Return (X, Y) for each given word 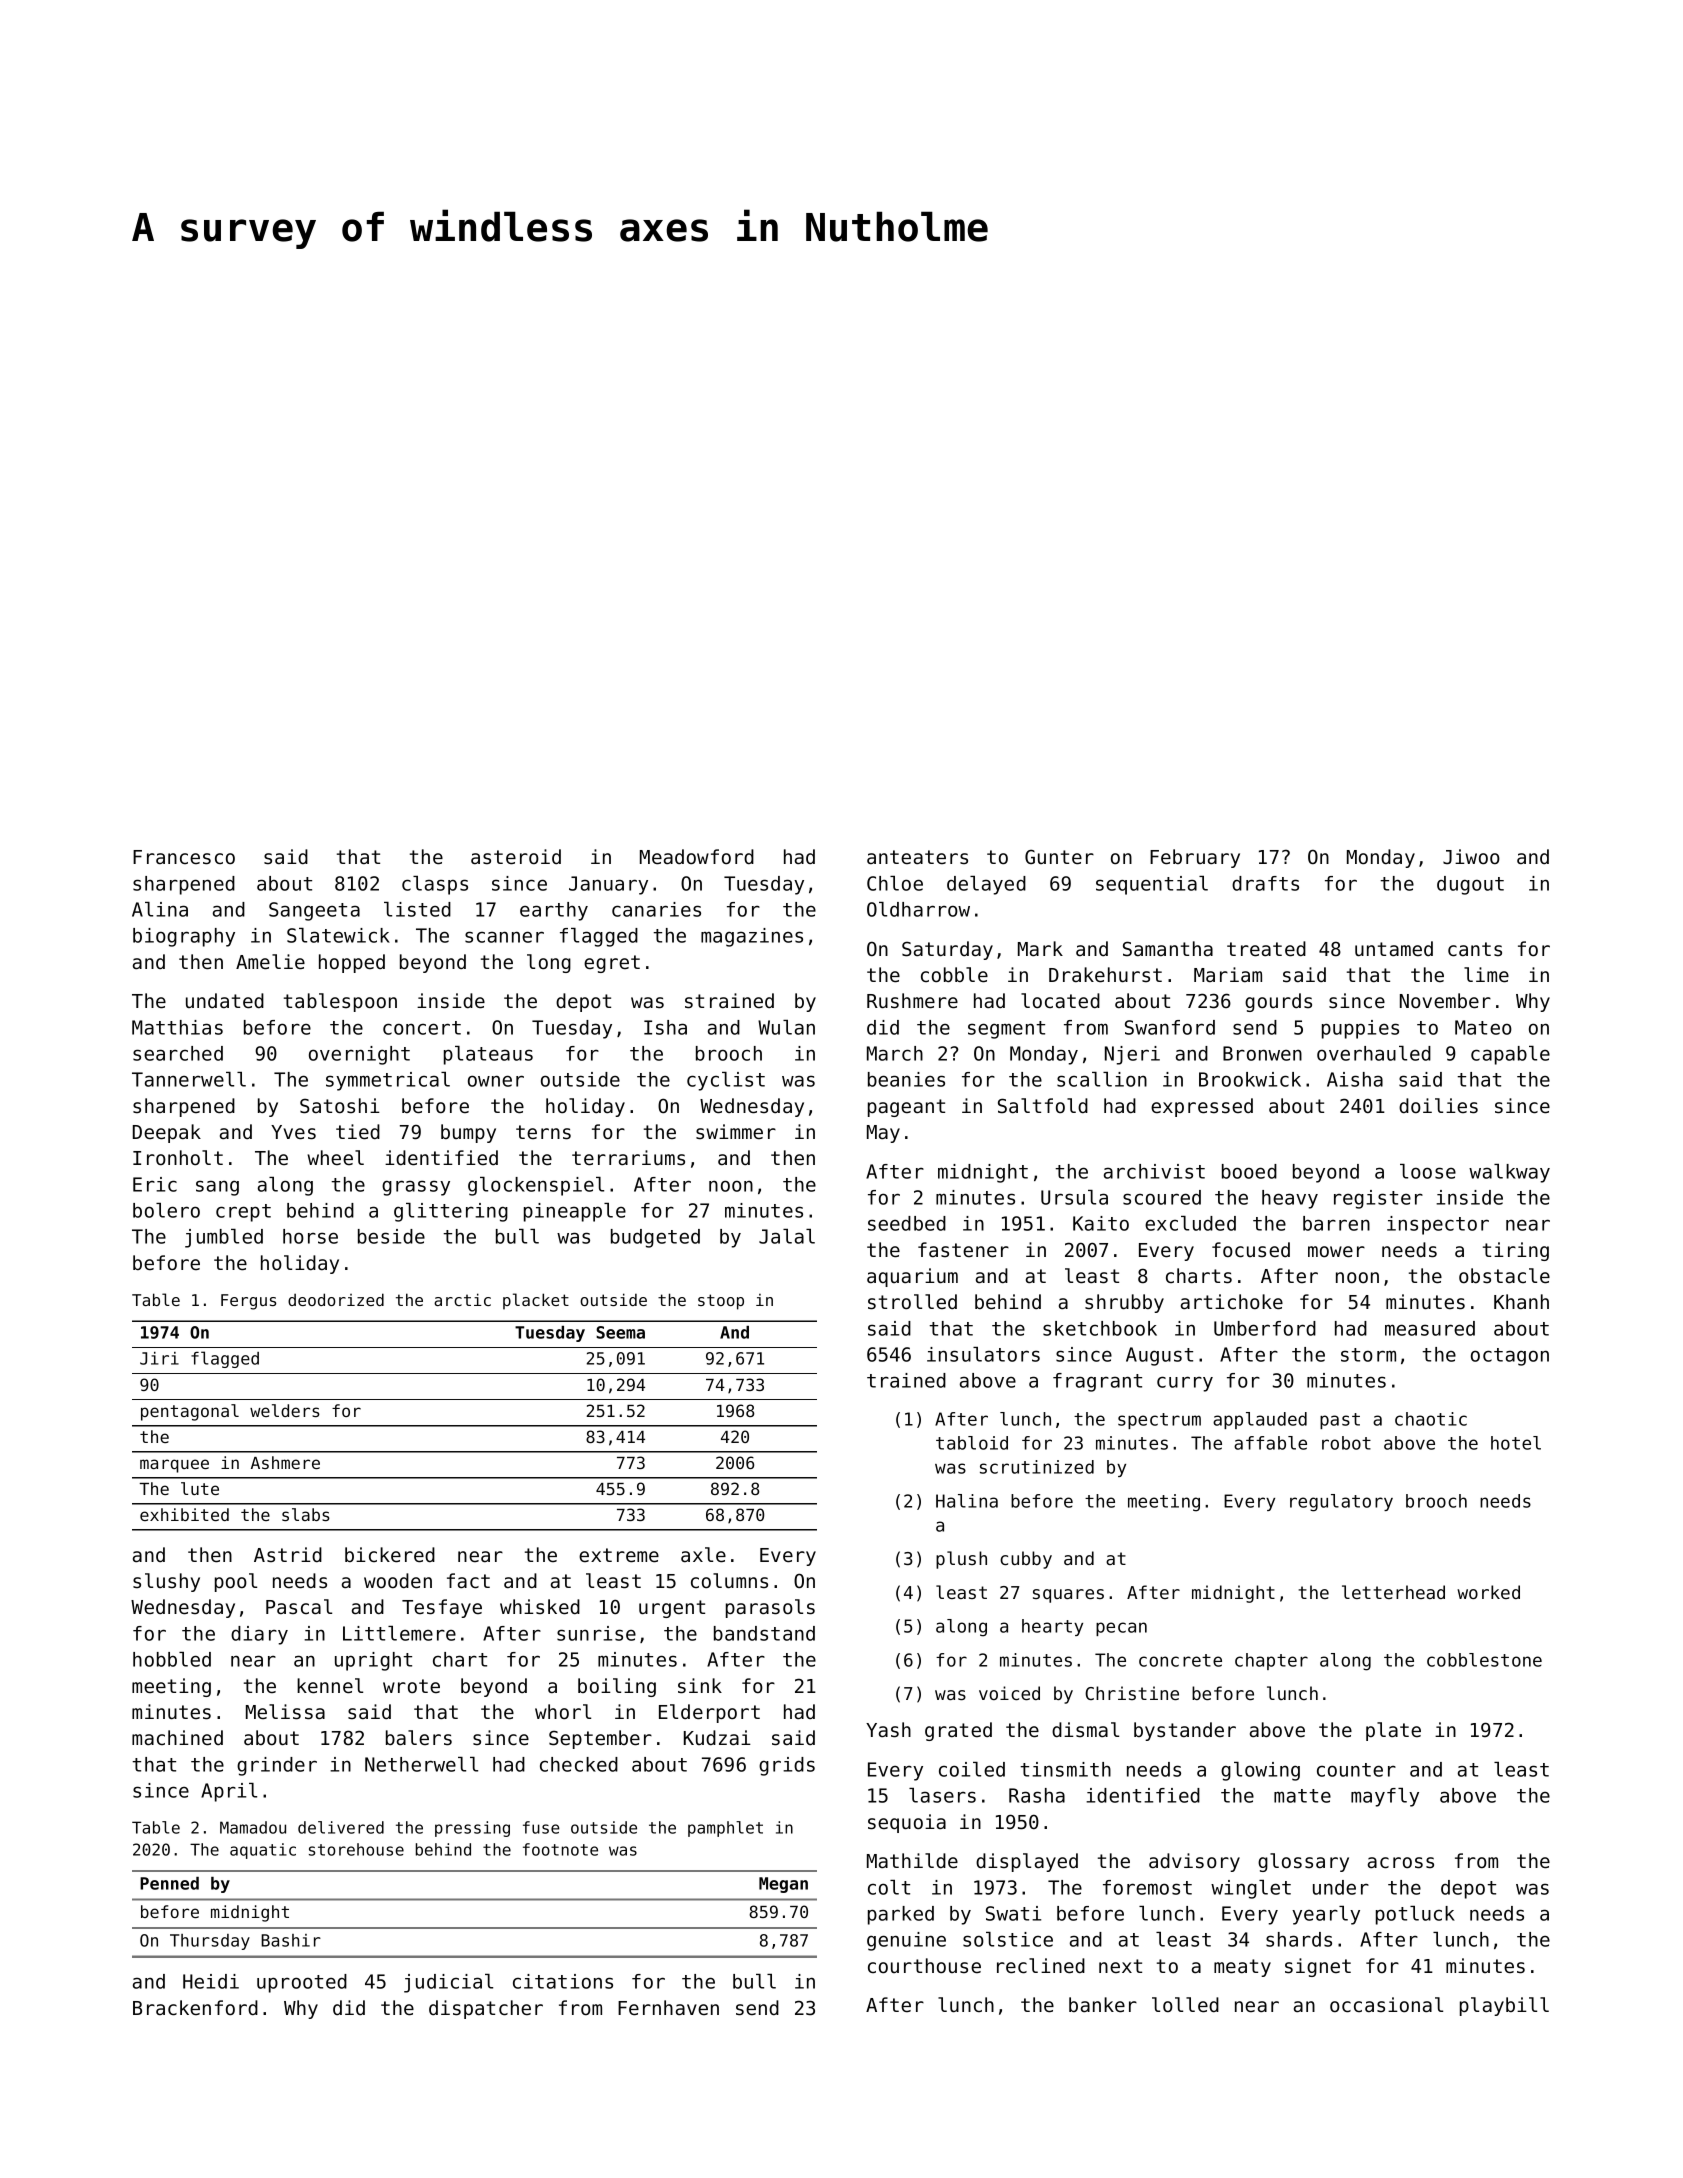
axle (703, 1555)
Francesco (184, 857)
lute (200, 1488)
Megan (783, 1885)
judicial (448, 1983)
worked (1488, 1592)
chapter (1271, 1661)
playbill (1504, 2006)
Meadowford (697, 857)
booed (1249, 1171)
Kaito (1101, 1223)
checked (579, 1764)
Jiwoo (1471, 857)
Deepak (167, 1133)
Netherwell (421, 1764)
